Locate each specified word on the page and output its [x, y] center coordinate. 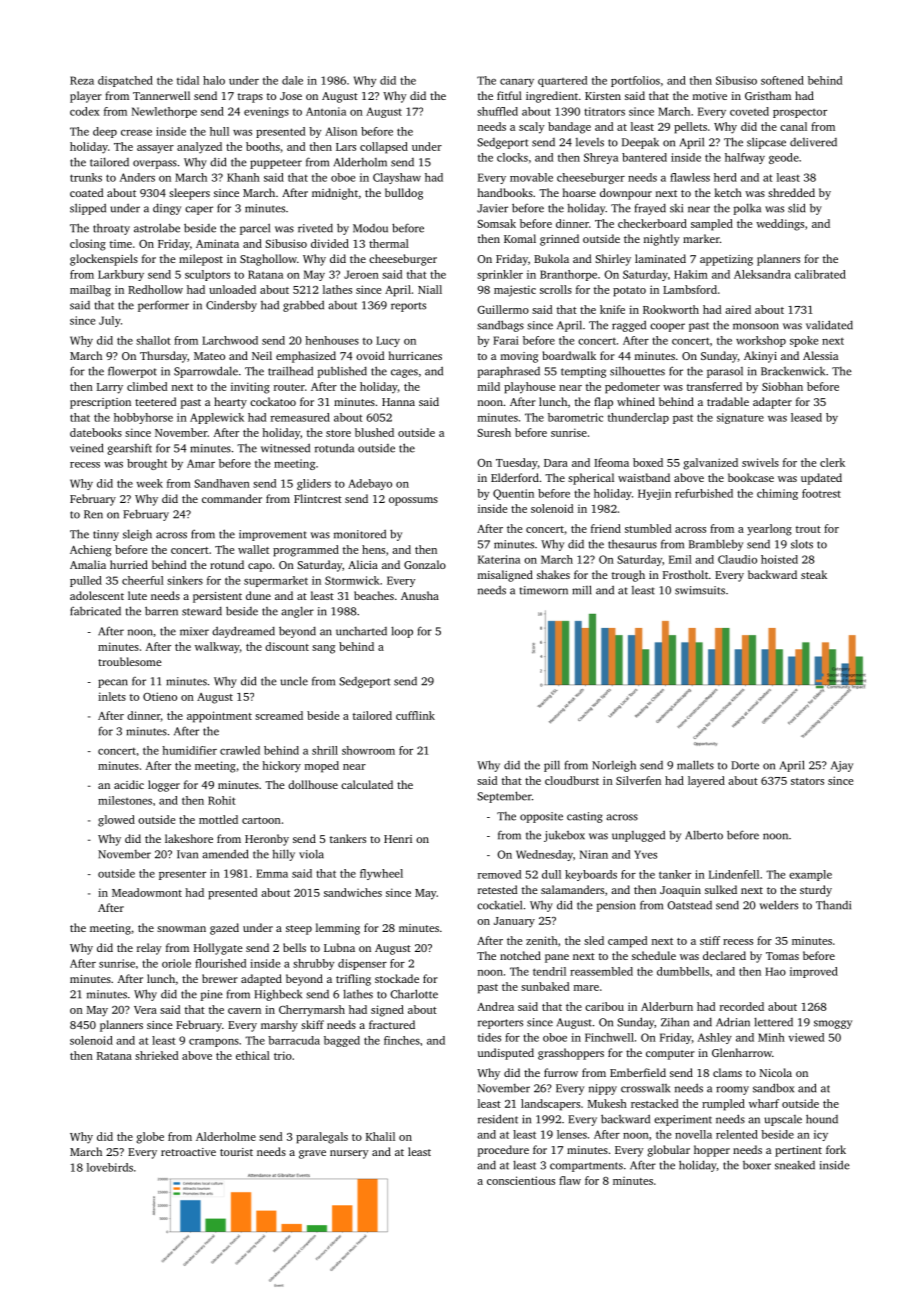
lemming [338, 929]
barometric [575, 417]
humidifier [189, 750]
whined [636, 401]
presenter [182, 875]
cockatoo [273, 401]
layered [706, 782]
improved [814, 972]
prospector [800, 113]
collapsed [384, 148]
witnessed [285, 448]
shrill [325, 750]
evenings [266, 112]
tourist [236, 1152]
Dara [556, 463]
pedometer [632, 388]
